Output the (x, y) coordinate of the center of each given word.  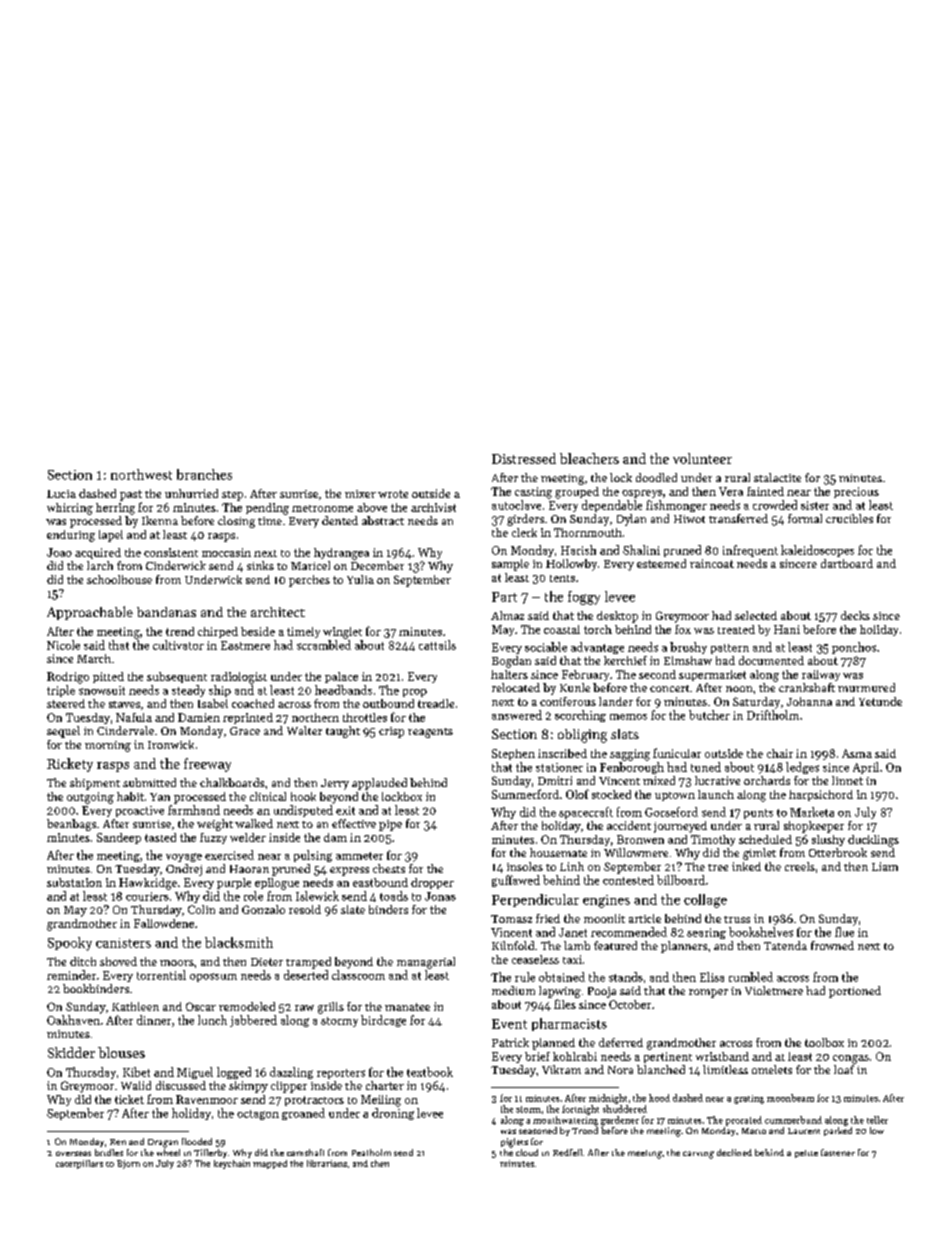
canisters (123, 943)
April (866, 768)
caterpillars (79, 1164)
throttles (365, 717)
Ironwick (171, 744)
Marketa (812, 812)
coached (253, 703)
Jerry (335, 784)
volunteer (702, 458)
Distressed (524, 458)
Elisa (712, 977)
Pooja (602, 992)
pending (267, 509)
